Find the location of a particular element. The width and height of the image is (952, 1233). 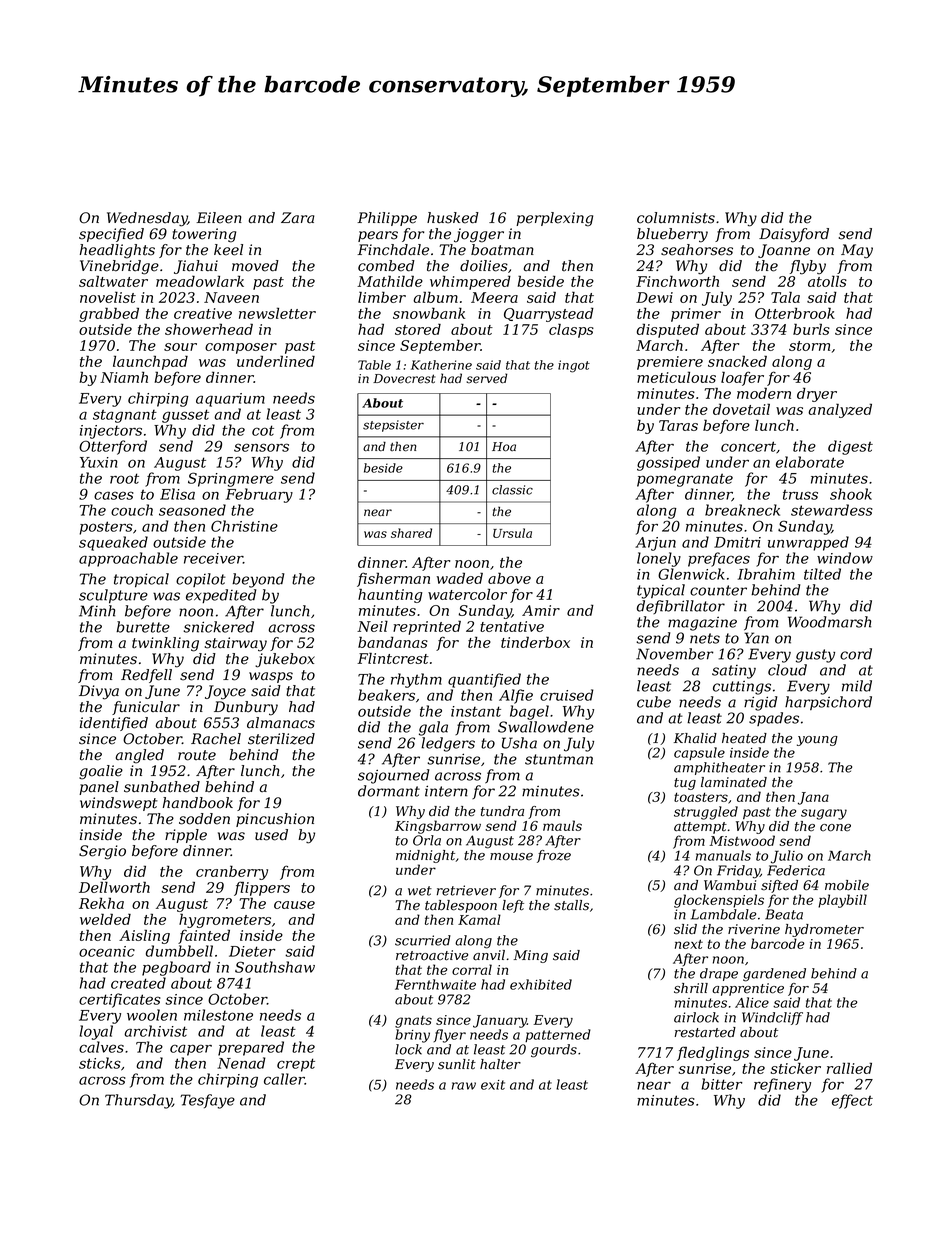

concert is located at coordinates (748, 446).
